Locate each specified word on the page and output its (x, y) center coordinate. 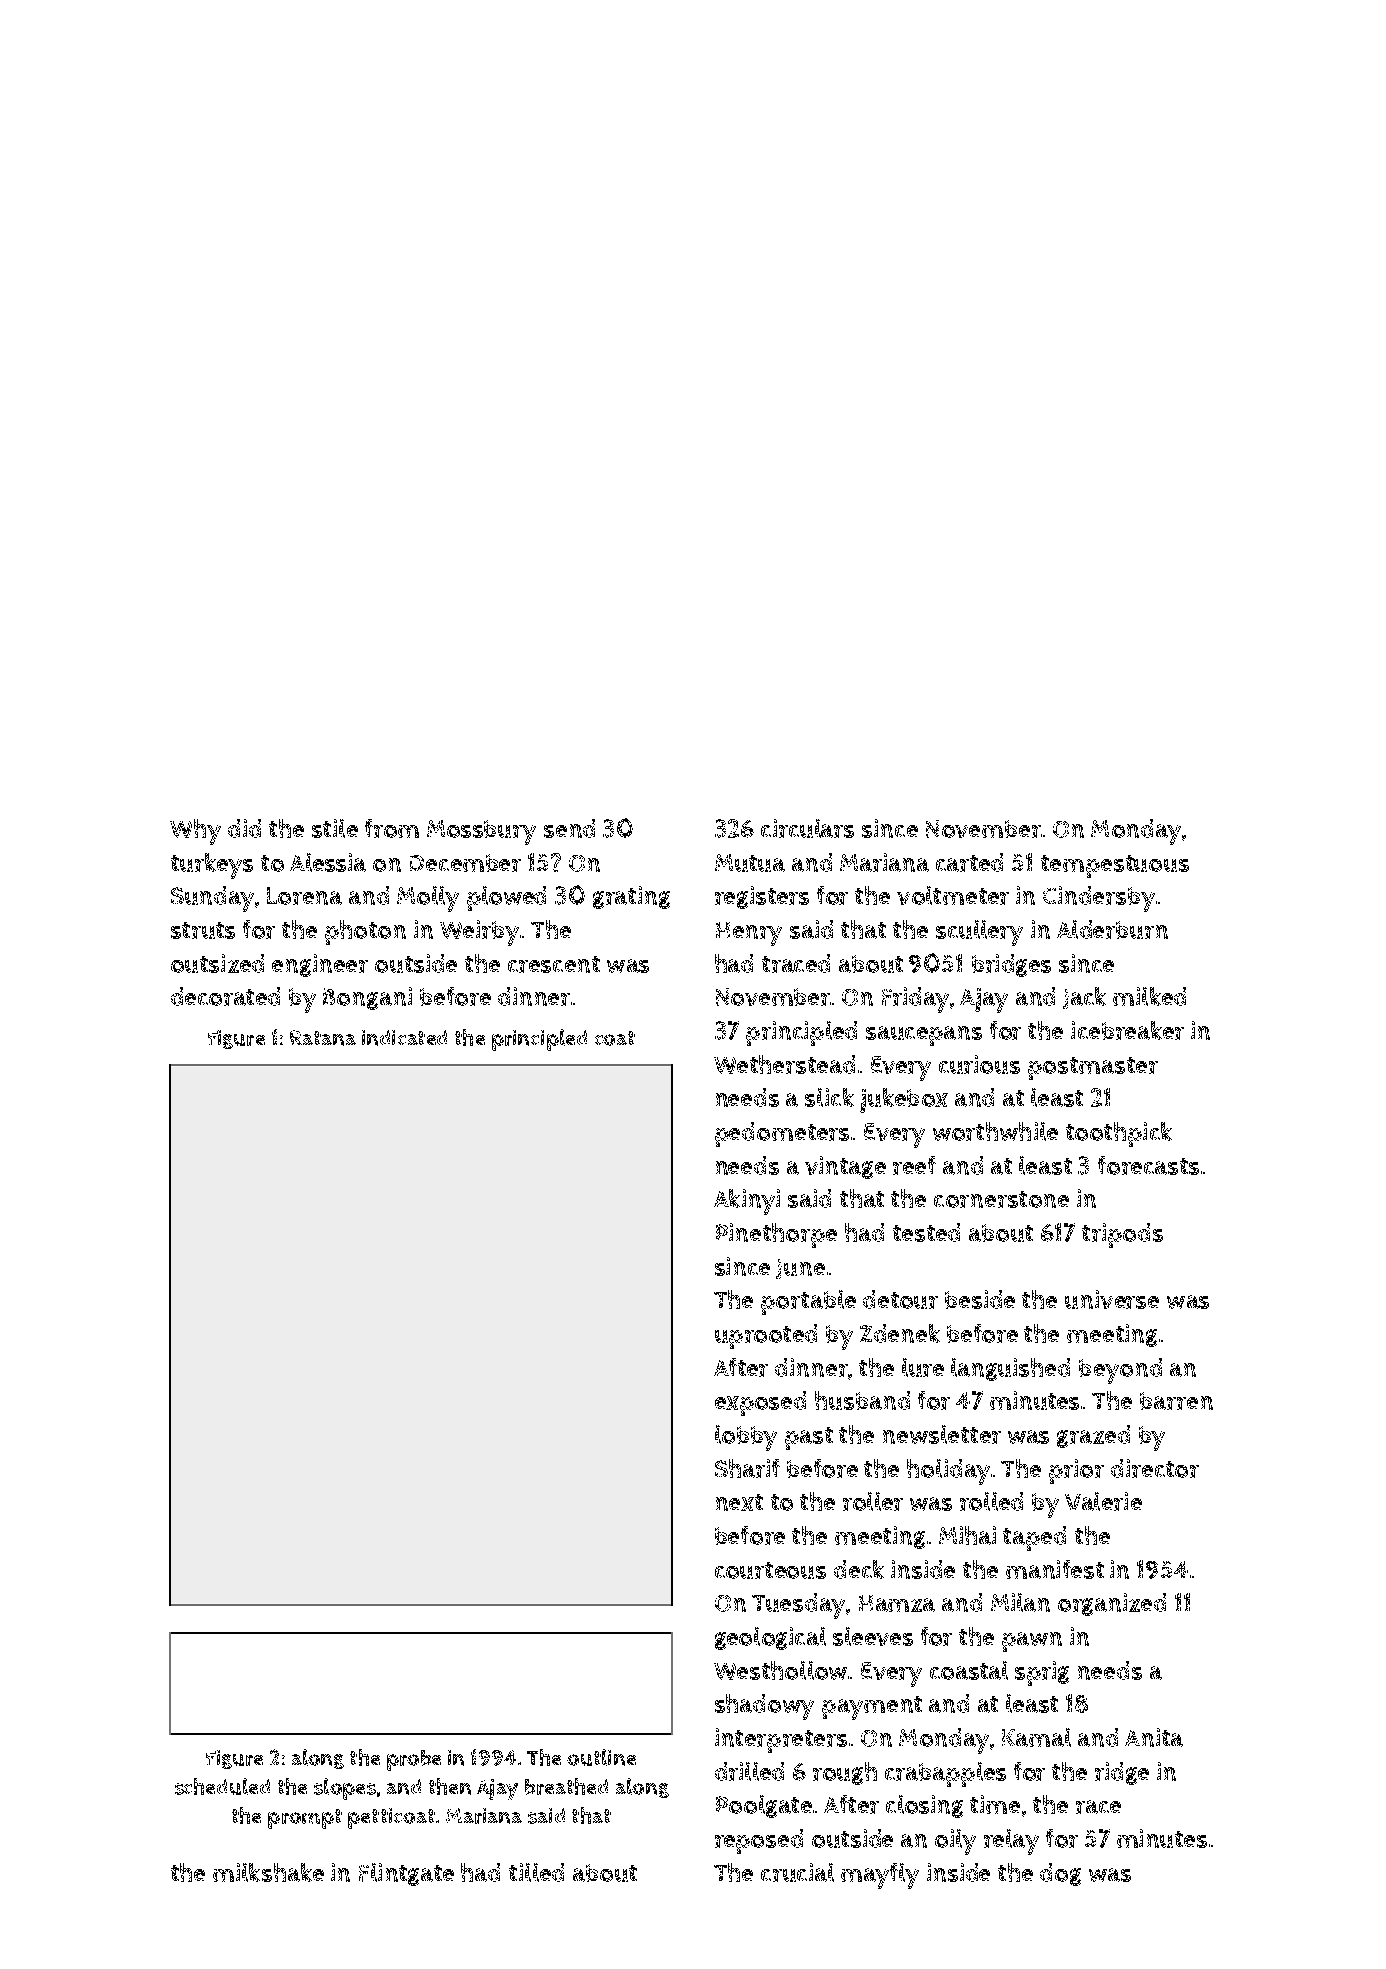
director (1155, 1468)
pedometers (782, 1134)
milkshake (268, 1872)
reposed (759, 1841)
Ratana (323, 1038)
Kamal (1036, 1737)
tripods (1122, 1235)
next (739, 1502)
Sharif (747, 1468)
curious (979, 1064)
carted (969, 862)
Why (195, 832)
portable (808, 1302)
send (569, 828)
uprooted (766, 1336)
